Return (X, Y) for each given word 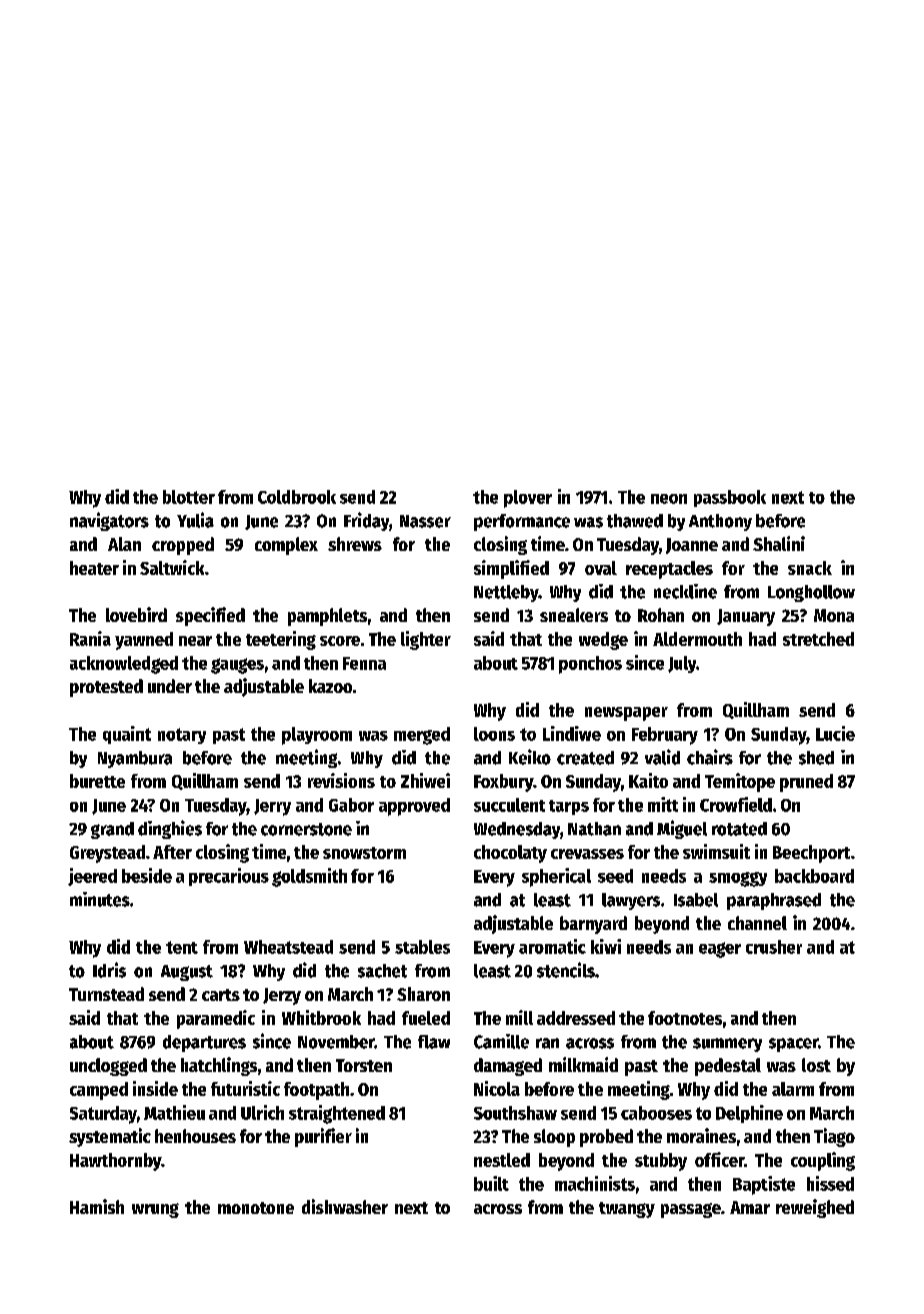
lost (816, 1065)
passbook (730, 498)
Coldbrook (297, 497)
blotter (189, 497)
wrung (155, 1210)
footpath (316, 1091)
